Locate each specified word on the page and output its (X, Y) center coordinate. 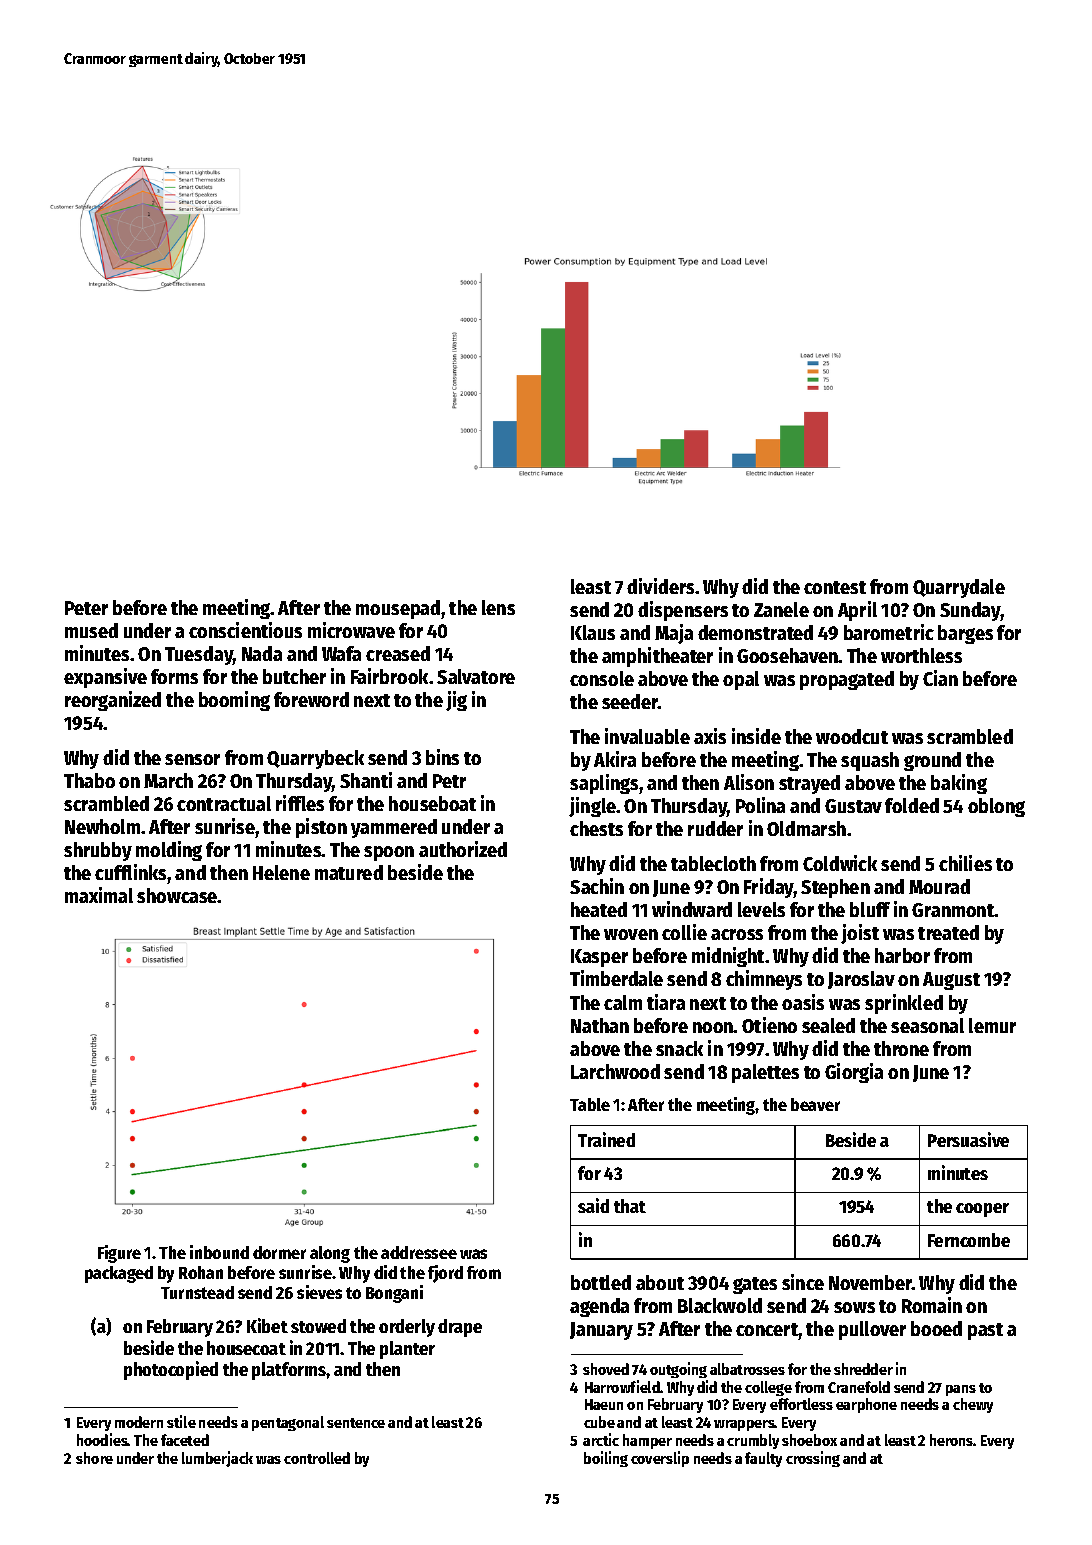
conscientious (245, 630)
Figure (119, 1254)
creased (398, 653)
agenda (599, 1307)
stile (181, 1421)
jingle (593, 807)
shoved (606, 1369)
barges (965, 634)
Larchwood (615, 1071)
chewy (973, 1405)
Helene (281, 872)
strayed (809, 784)
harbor (902, 955)
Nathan (600, 1025)
